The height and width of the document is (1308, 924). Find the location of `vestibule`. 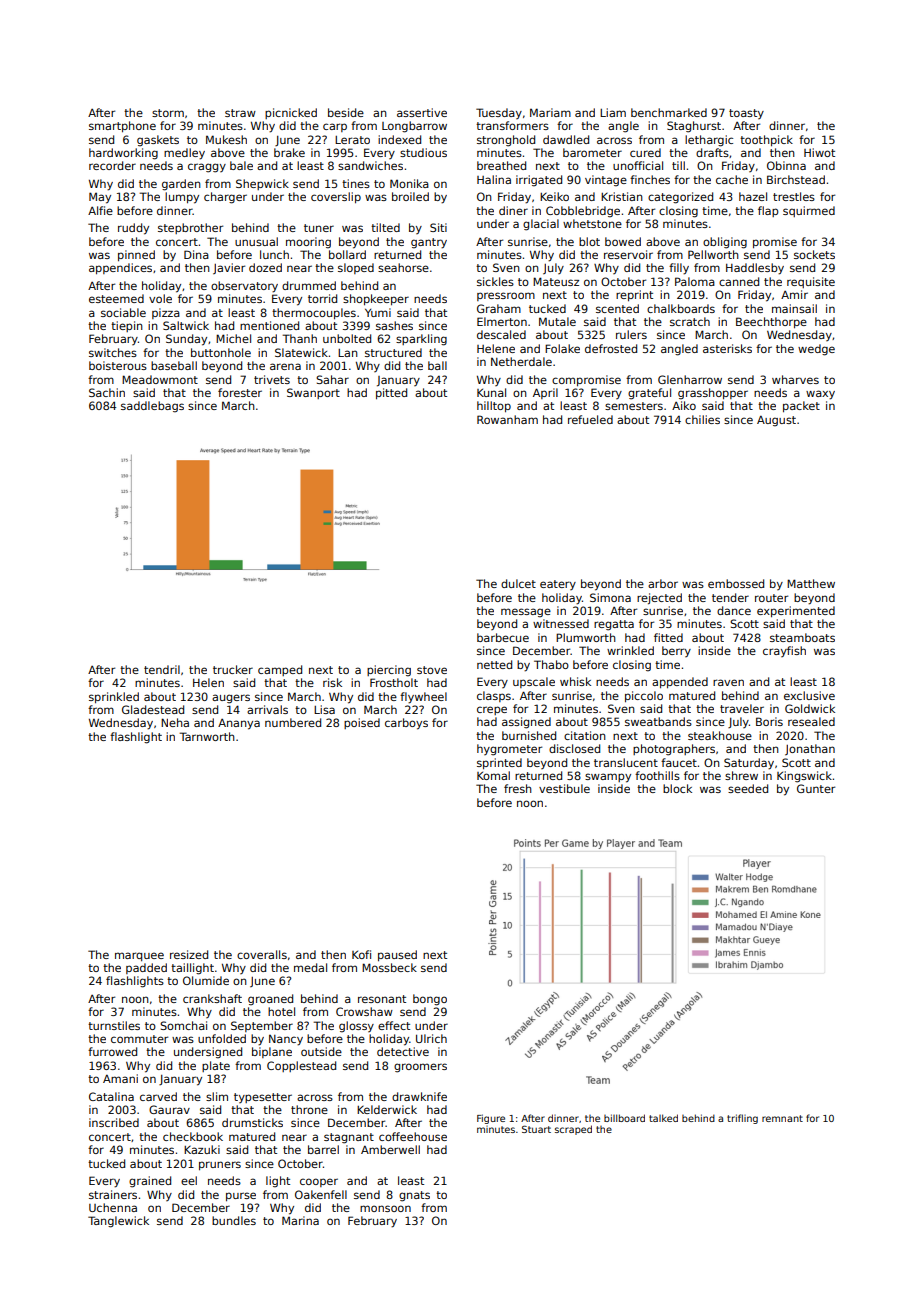

vestibule is located at coordinates (564, 788).
